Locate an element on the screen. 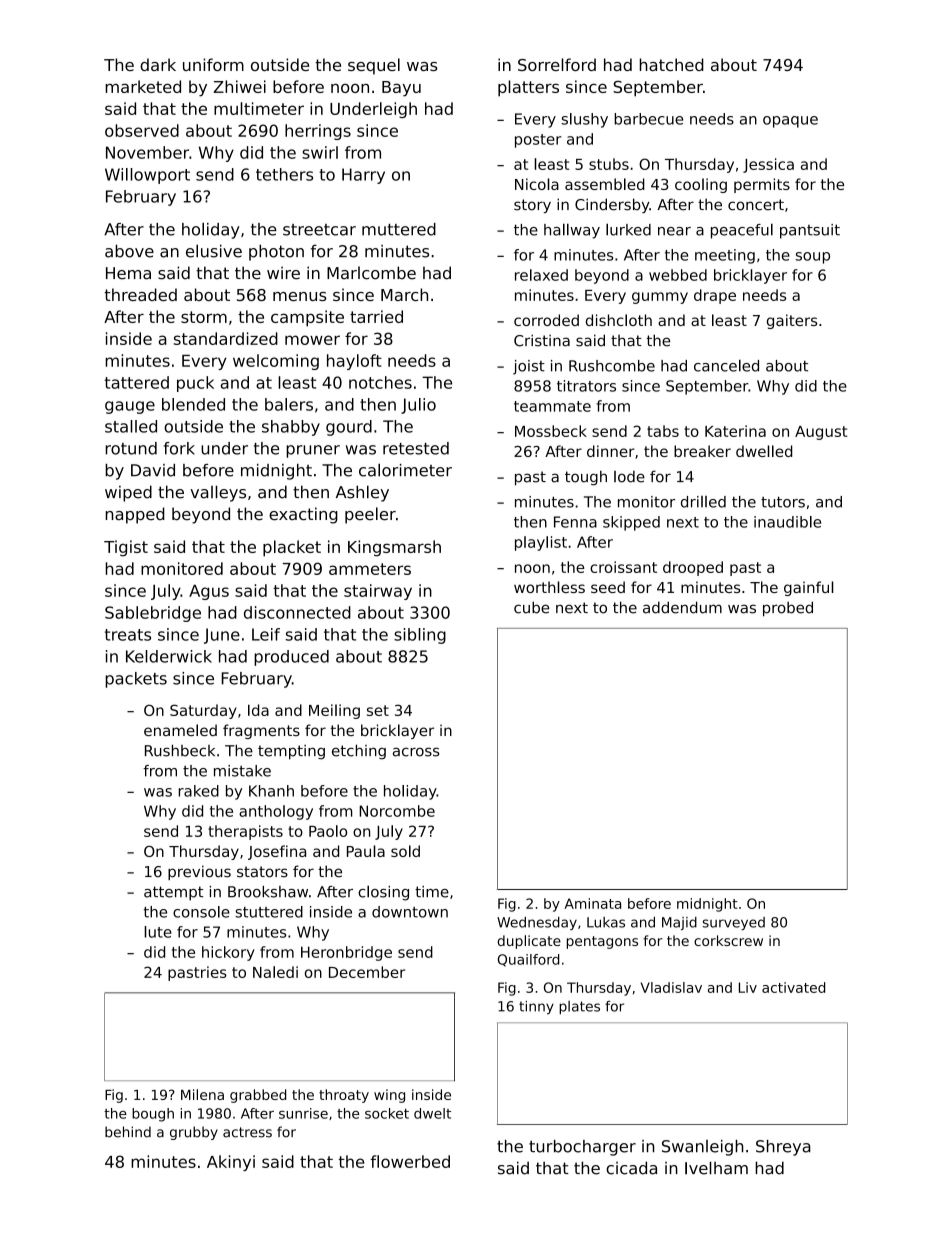 This screenshot has height=1233, width=952. playlist is located at coordinates (541, 543).
